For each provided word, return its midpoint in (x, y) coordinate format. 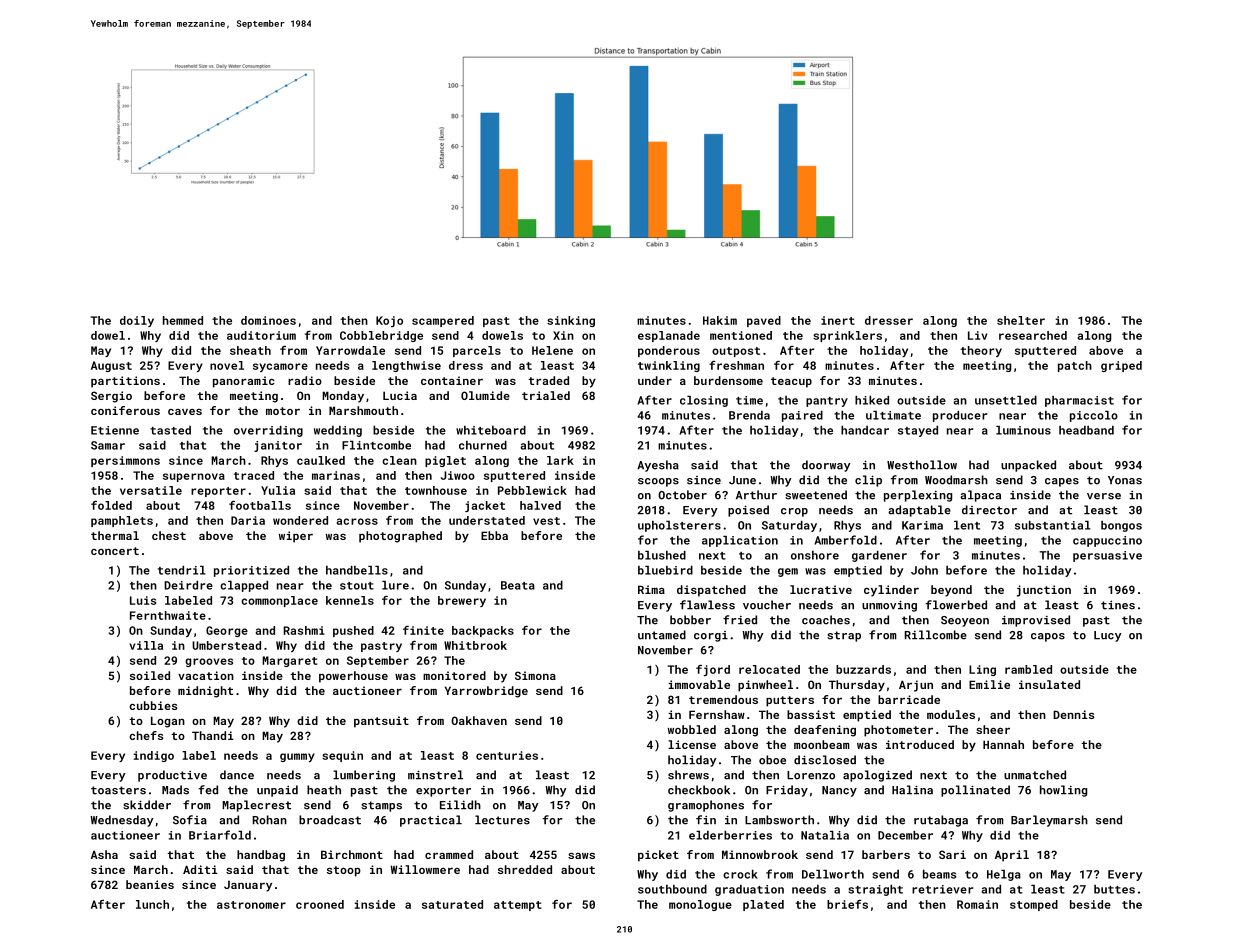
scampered (443, 321)
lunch (152, 904)
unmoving (889, 606)
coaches (826, 620)
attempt (518, 906)
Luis (143, 600)
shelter (1021, 320)
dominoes (268, 320)
